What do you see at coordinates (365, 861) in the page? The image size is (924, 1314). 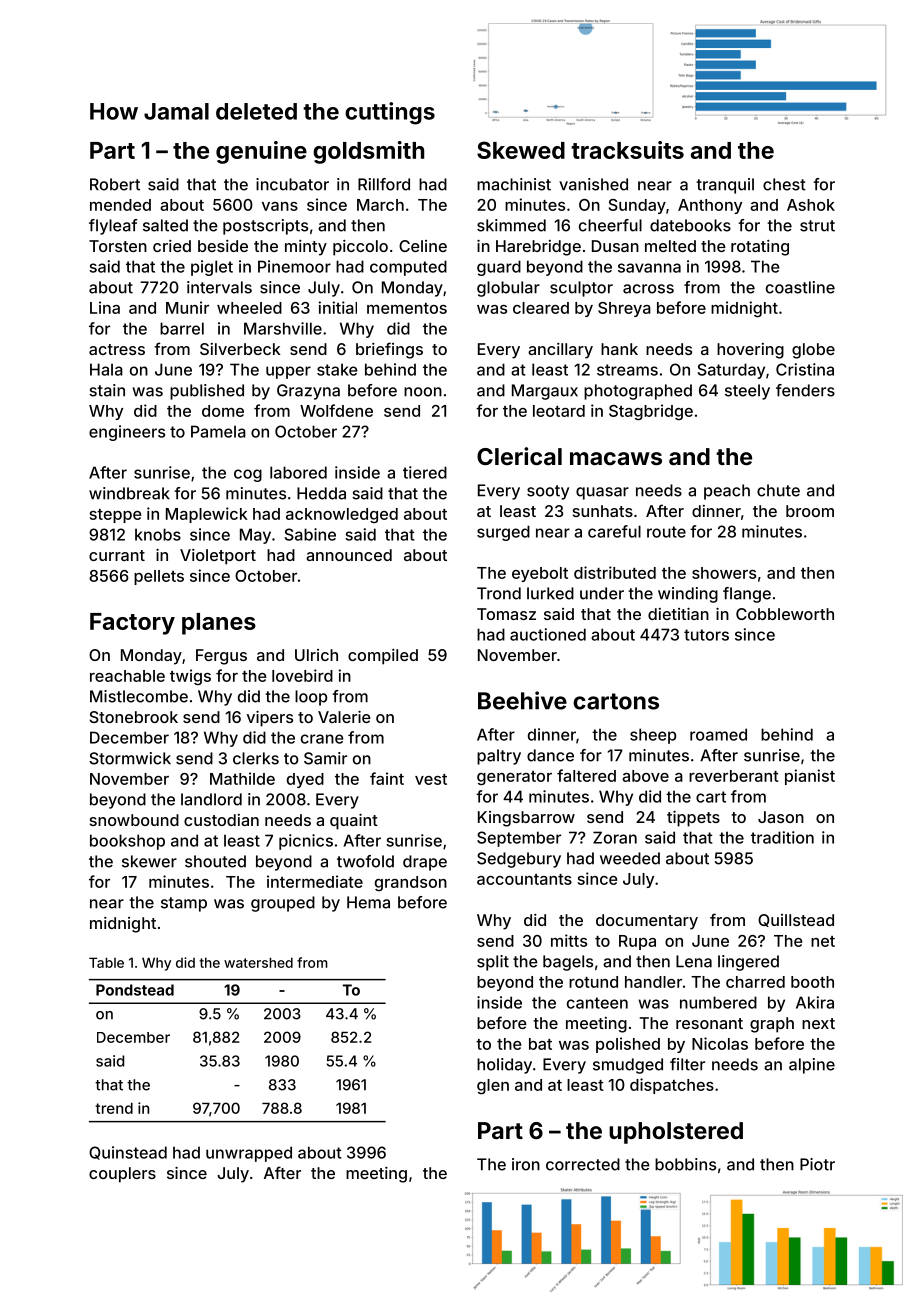 I see `twofold` at bounding box center [365, 861].
